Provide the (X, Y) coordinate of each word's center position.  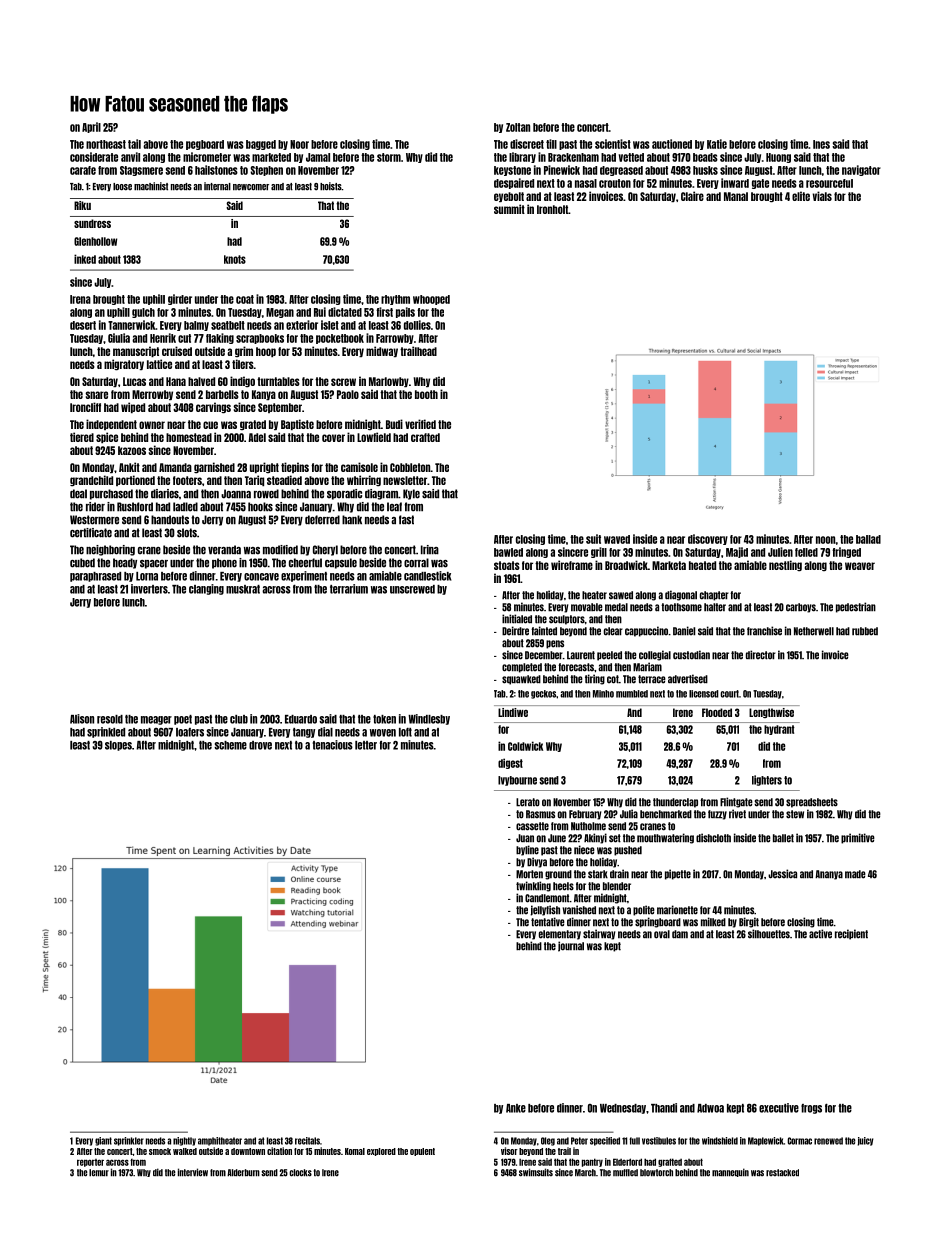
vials (822, 196)
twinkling (533, 886)
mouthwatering (665, 838)
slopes (118, 746)
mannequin (730, 1172)
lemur (99, 1173)
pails (405, 312)
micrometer (207, 157)
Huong (778, 158)
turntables (278, 381)
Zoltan (518, 127)
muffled (625, 1173)
